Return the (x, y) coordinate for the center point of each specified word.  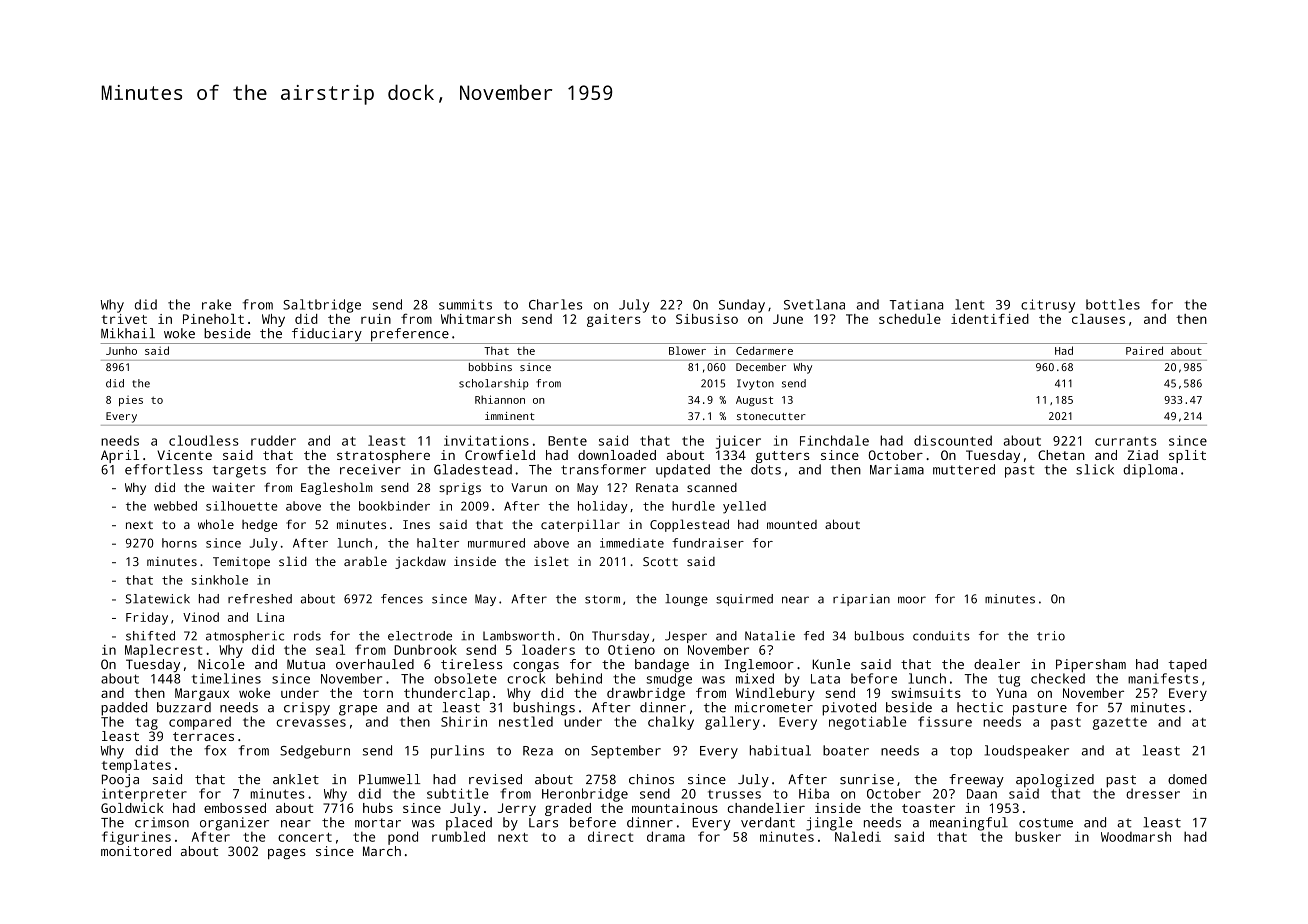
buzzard (184, 707)
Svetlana (814, 304)
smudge (669, 680)
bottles (1113, 304)
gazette (1120, 724)
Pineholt (213, 319)
